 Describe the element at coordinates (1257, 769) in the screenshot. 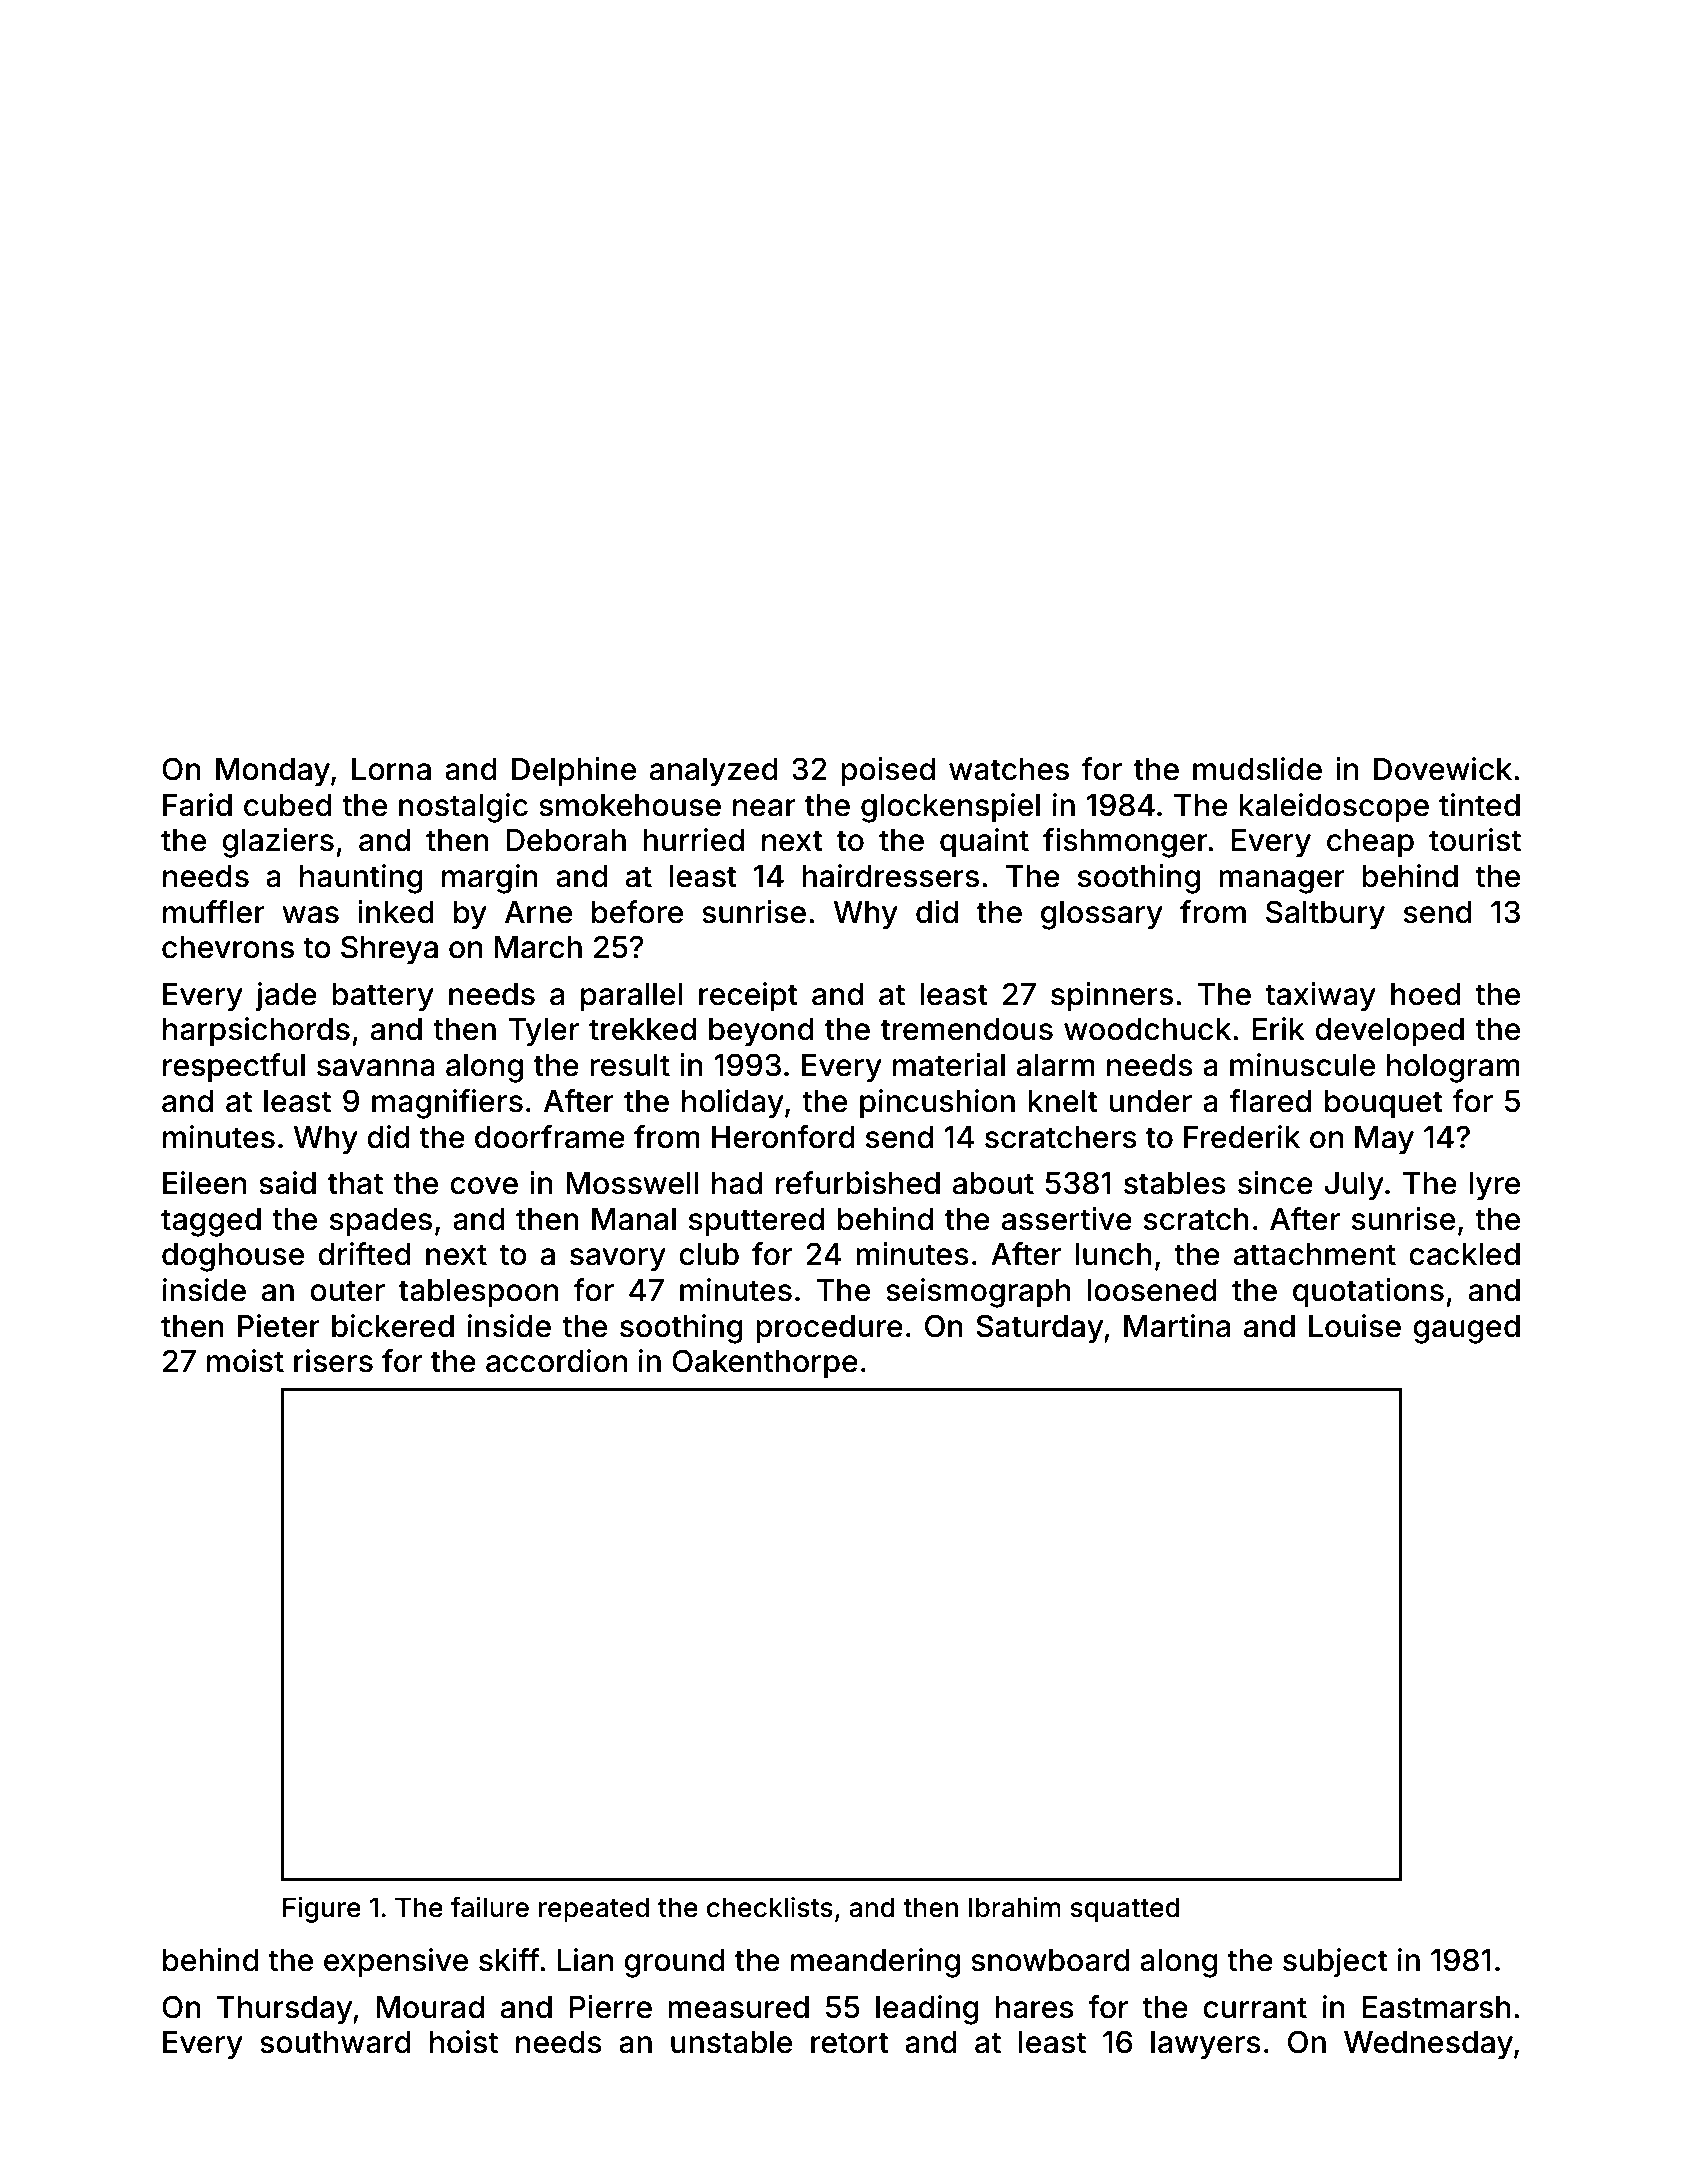

I see `mudslide` at that location.
